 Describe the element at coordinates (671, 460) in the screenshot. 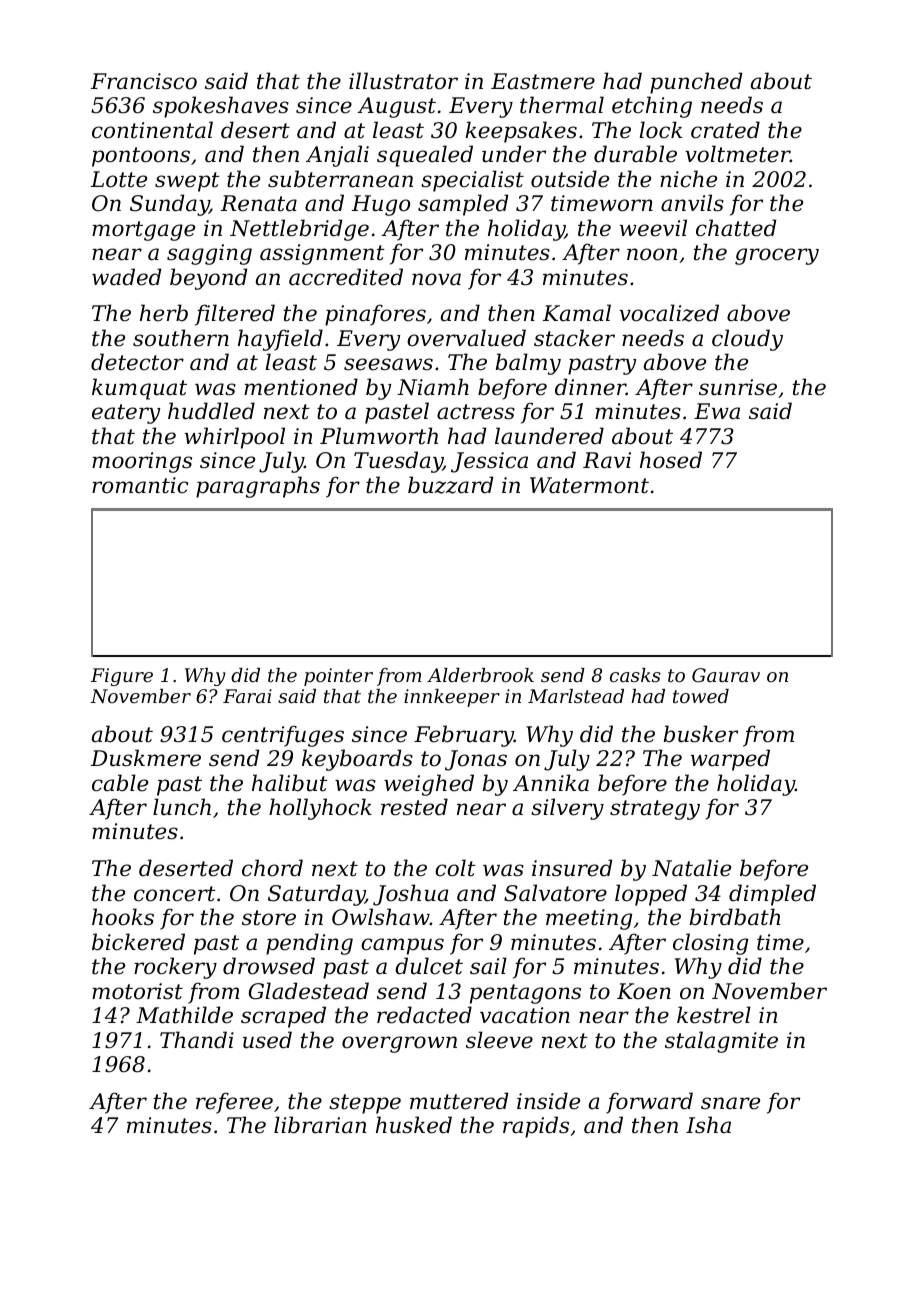

I see `hosed` at that location.
